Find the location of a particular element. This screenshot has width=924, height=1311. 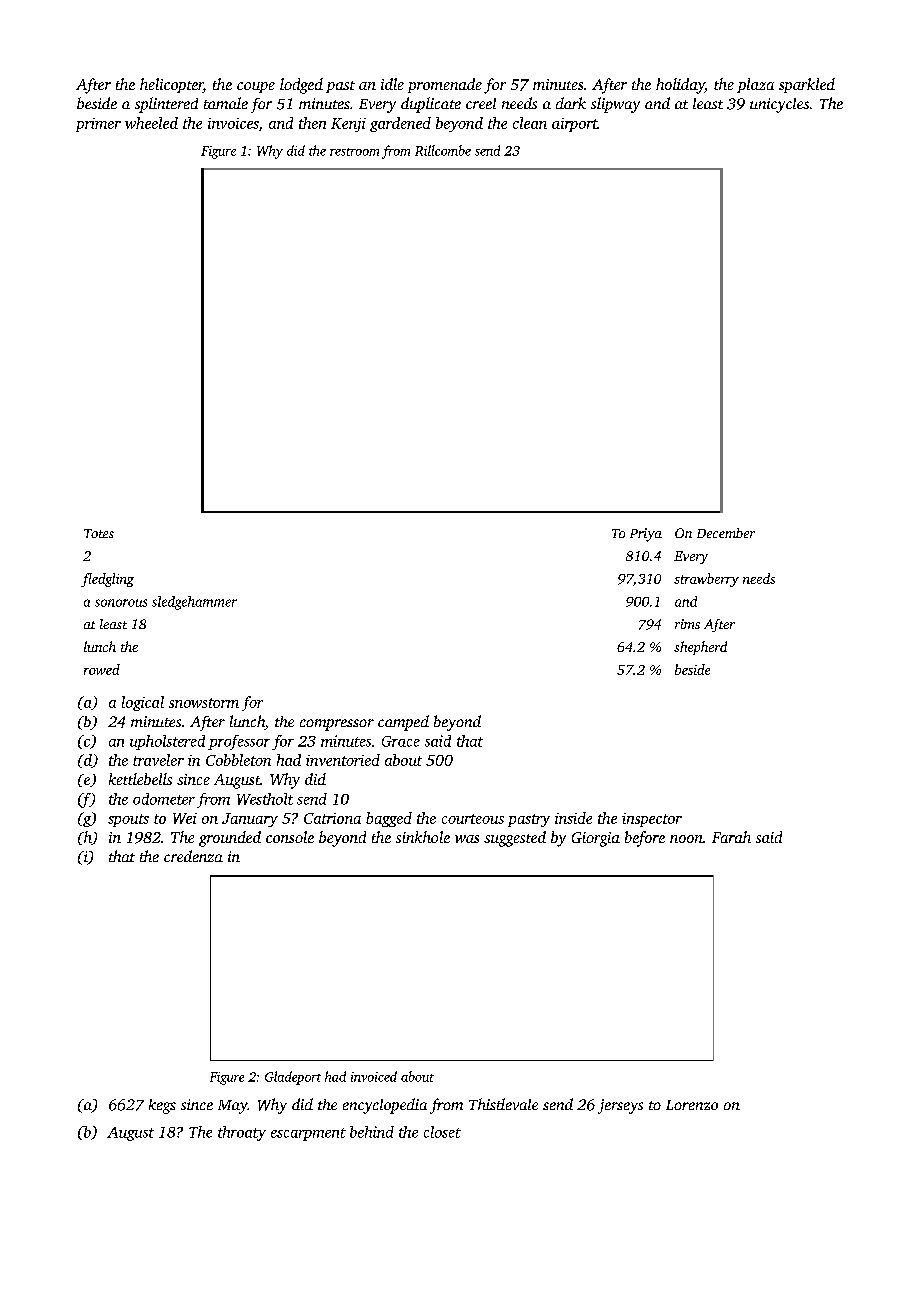

Farah is located at coordinates (731, 837).
